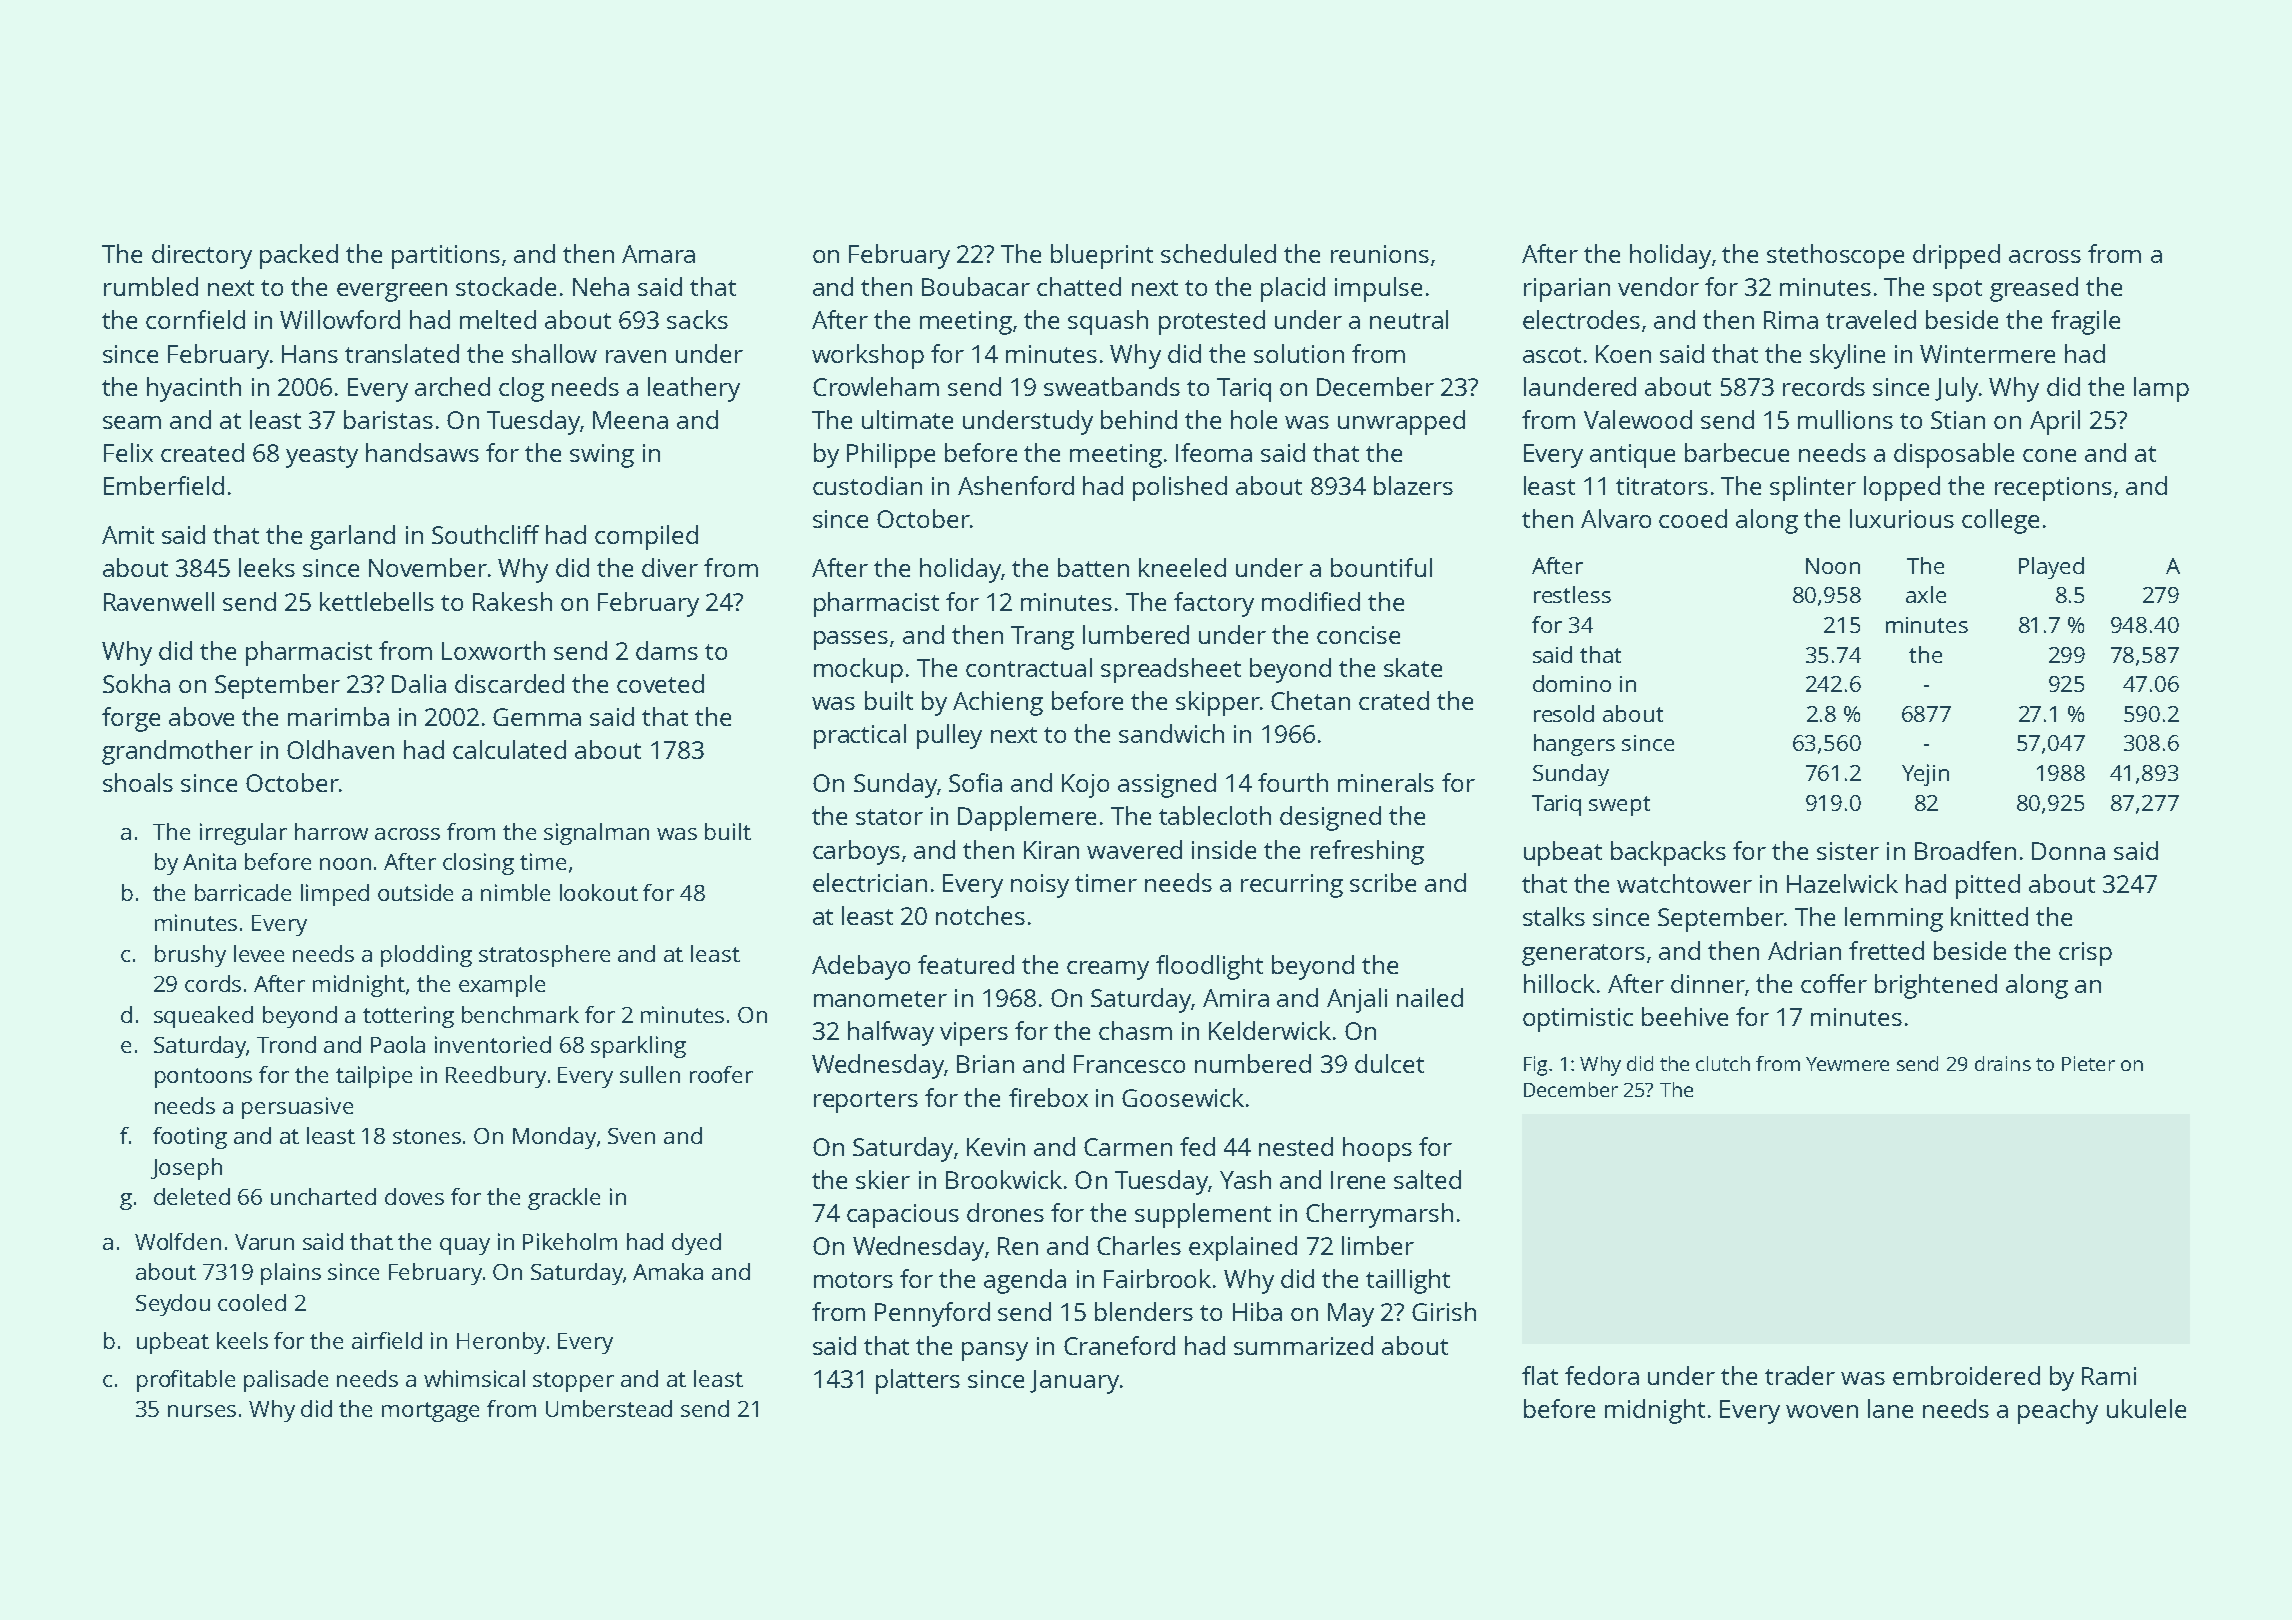 Image resolution: width=2292 pixels, height=1620 pixels. I want to click on brightened, so click(1936, 986).
